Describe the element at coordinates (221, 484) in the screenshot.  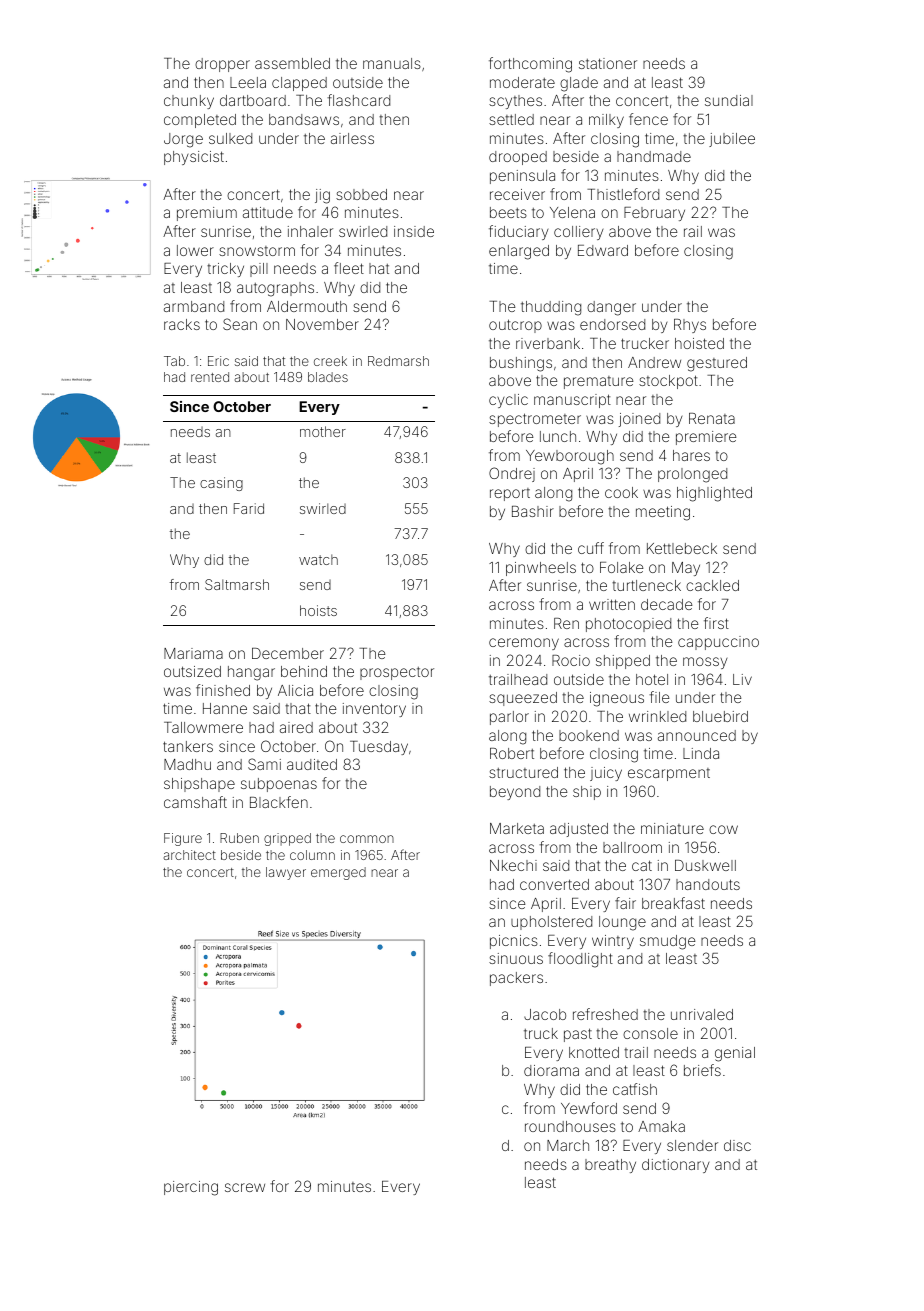
I see `casing` at that location.
